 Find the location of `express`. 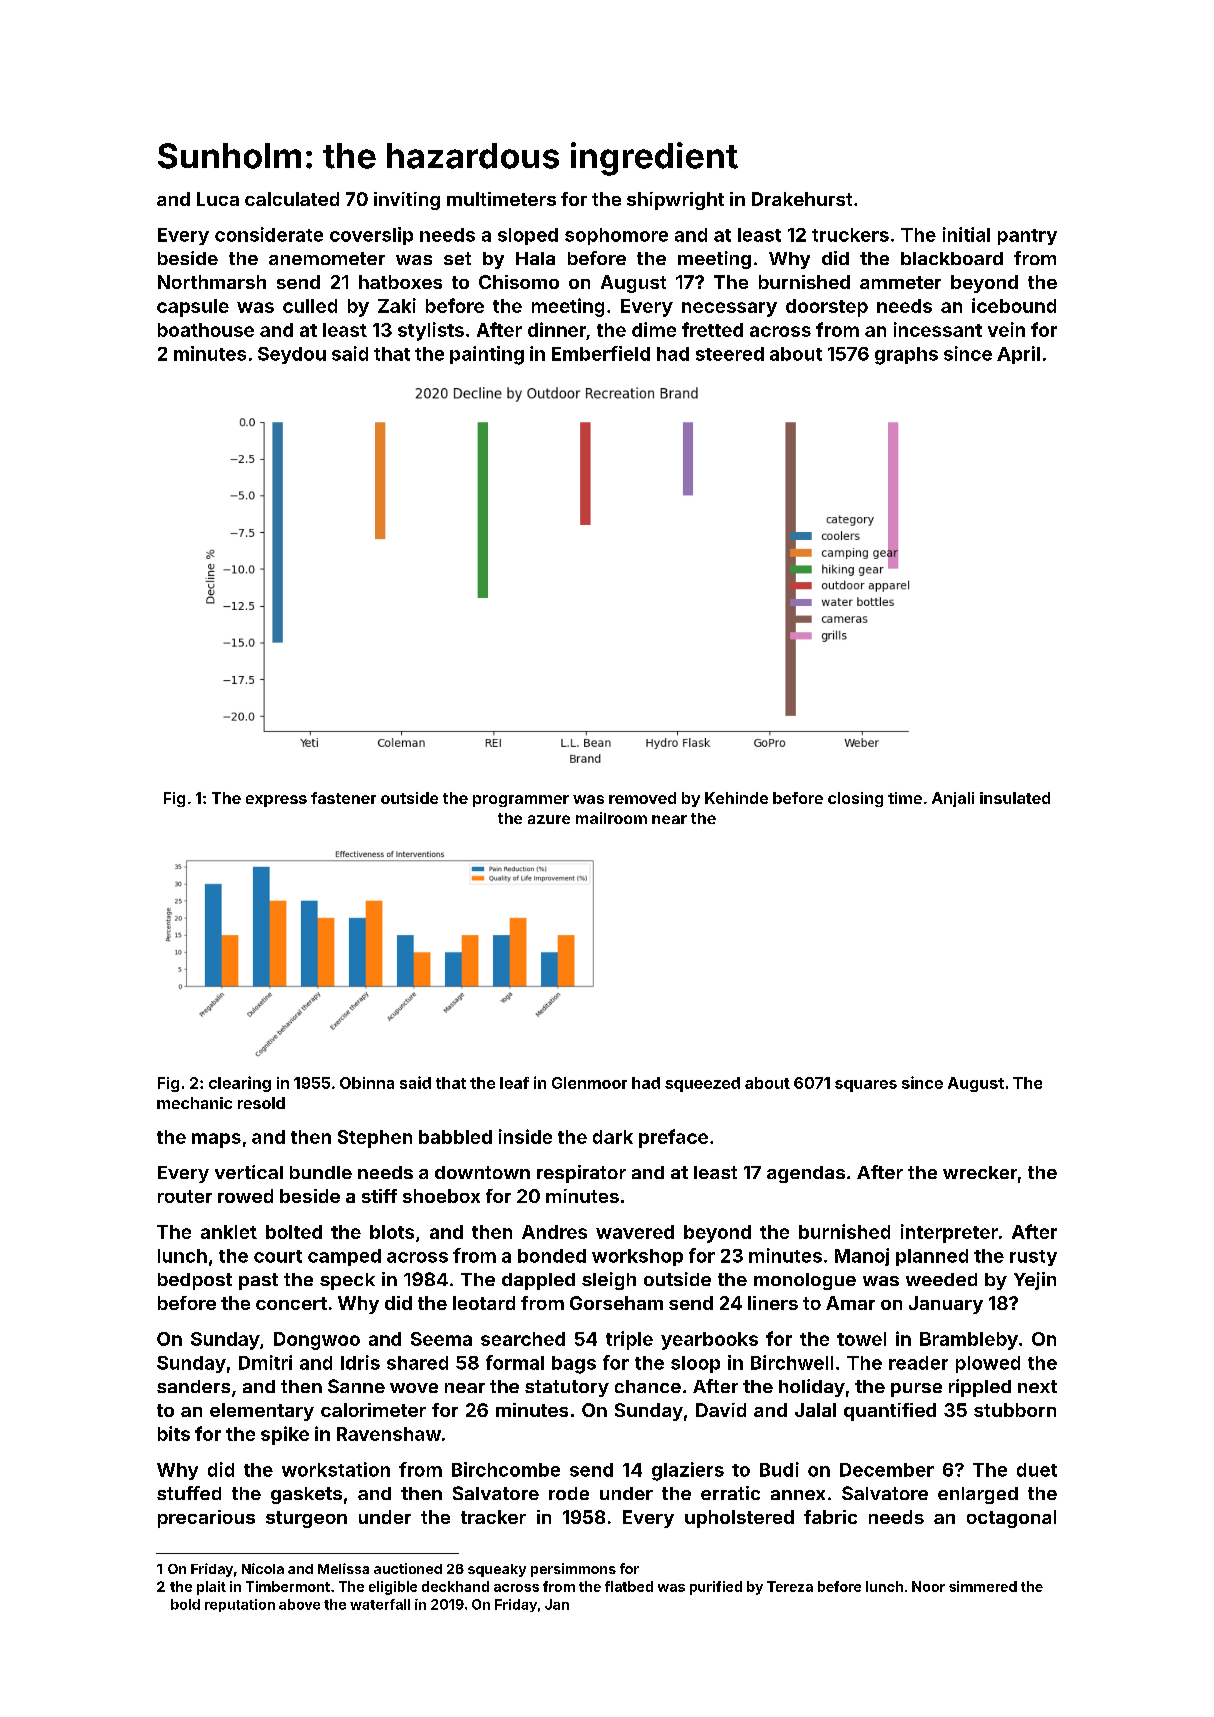

express is located at coordinates (276, 801).
